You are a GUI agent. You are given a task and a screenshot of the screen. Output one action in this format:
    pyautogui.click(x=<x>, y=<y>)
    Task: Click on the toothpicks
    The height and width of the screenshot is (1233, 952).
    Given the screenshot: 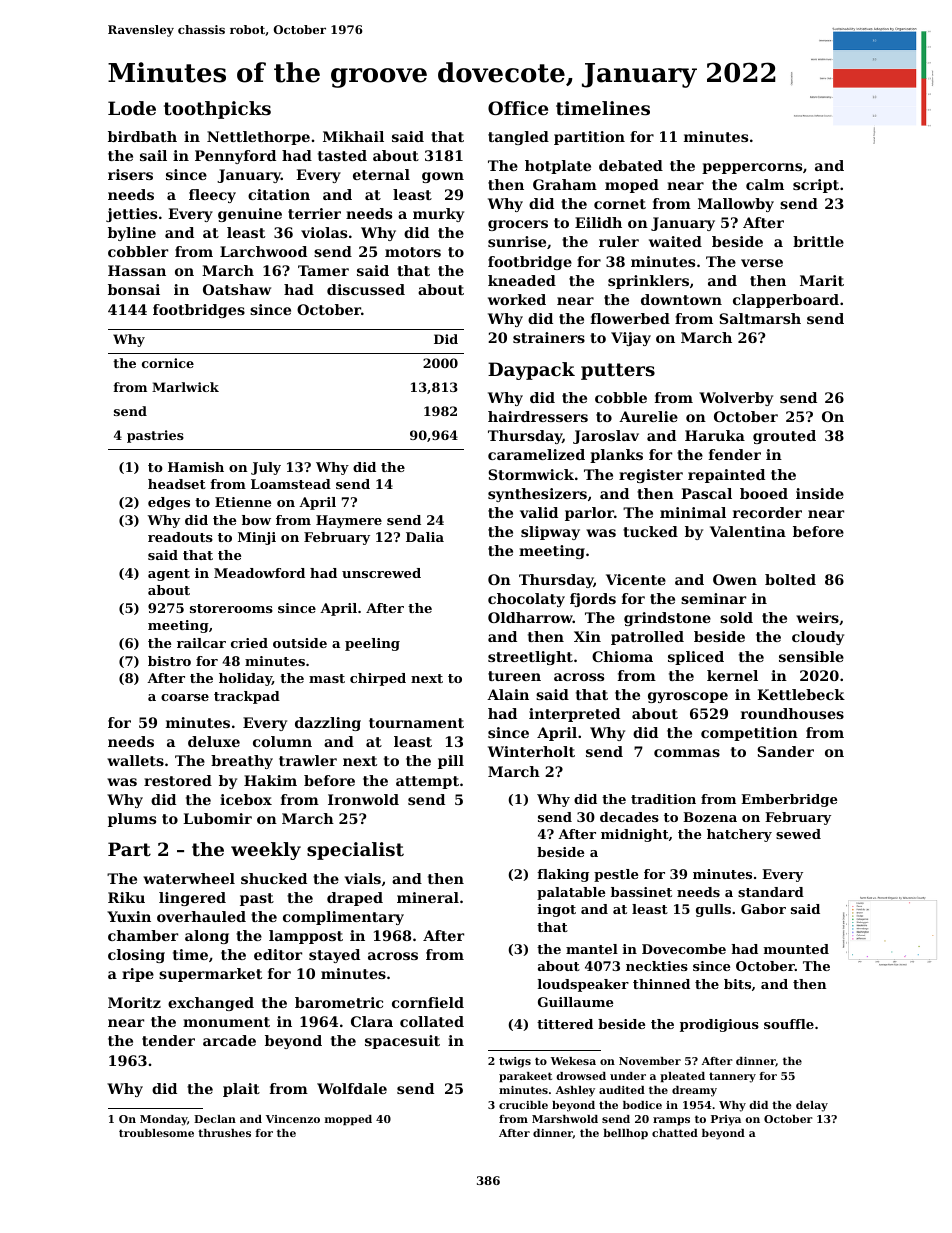 What is the action you would take?
    pyautogui.click(x=217, y=110)
